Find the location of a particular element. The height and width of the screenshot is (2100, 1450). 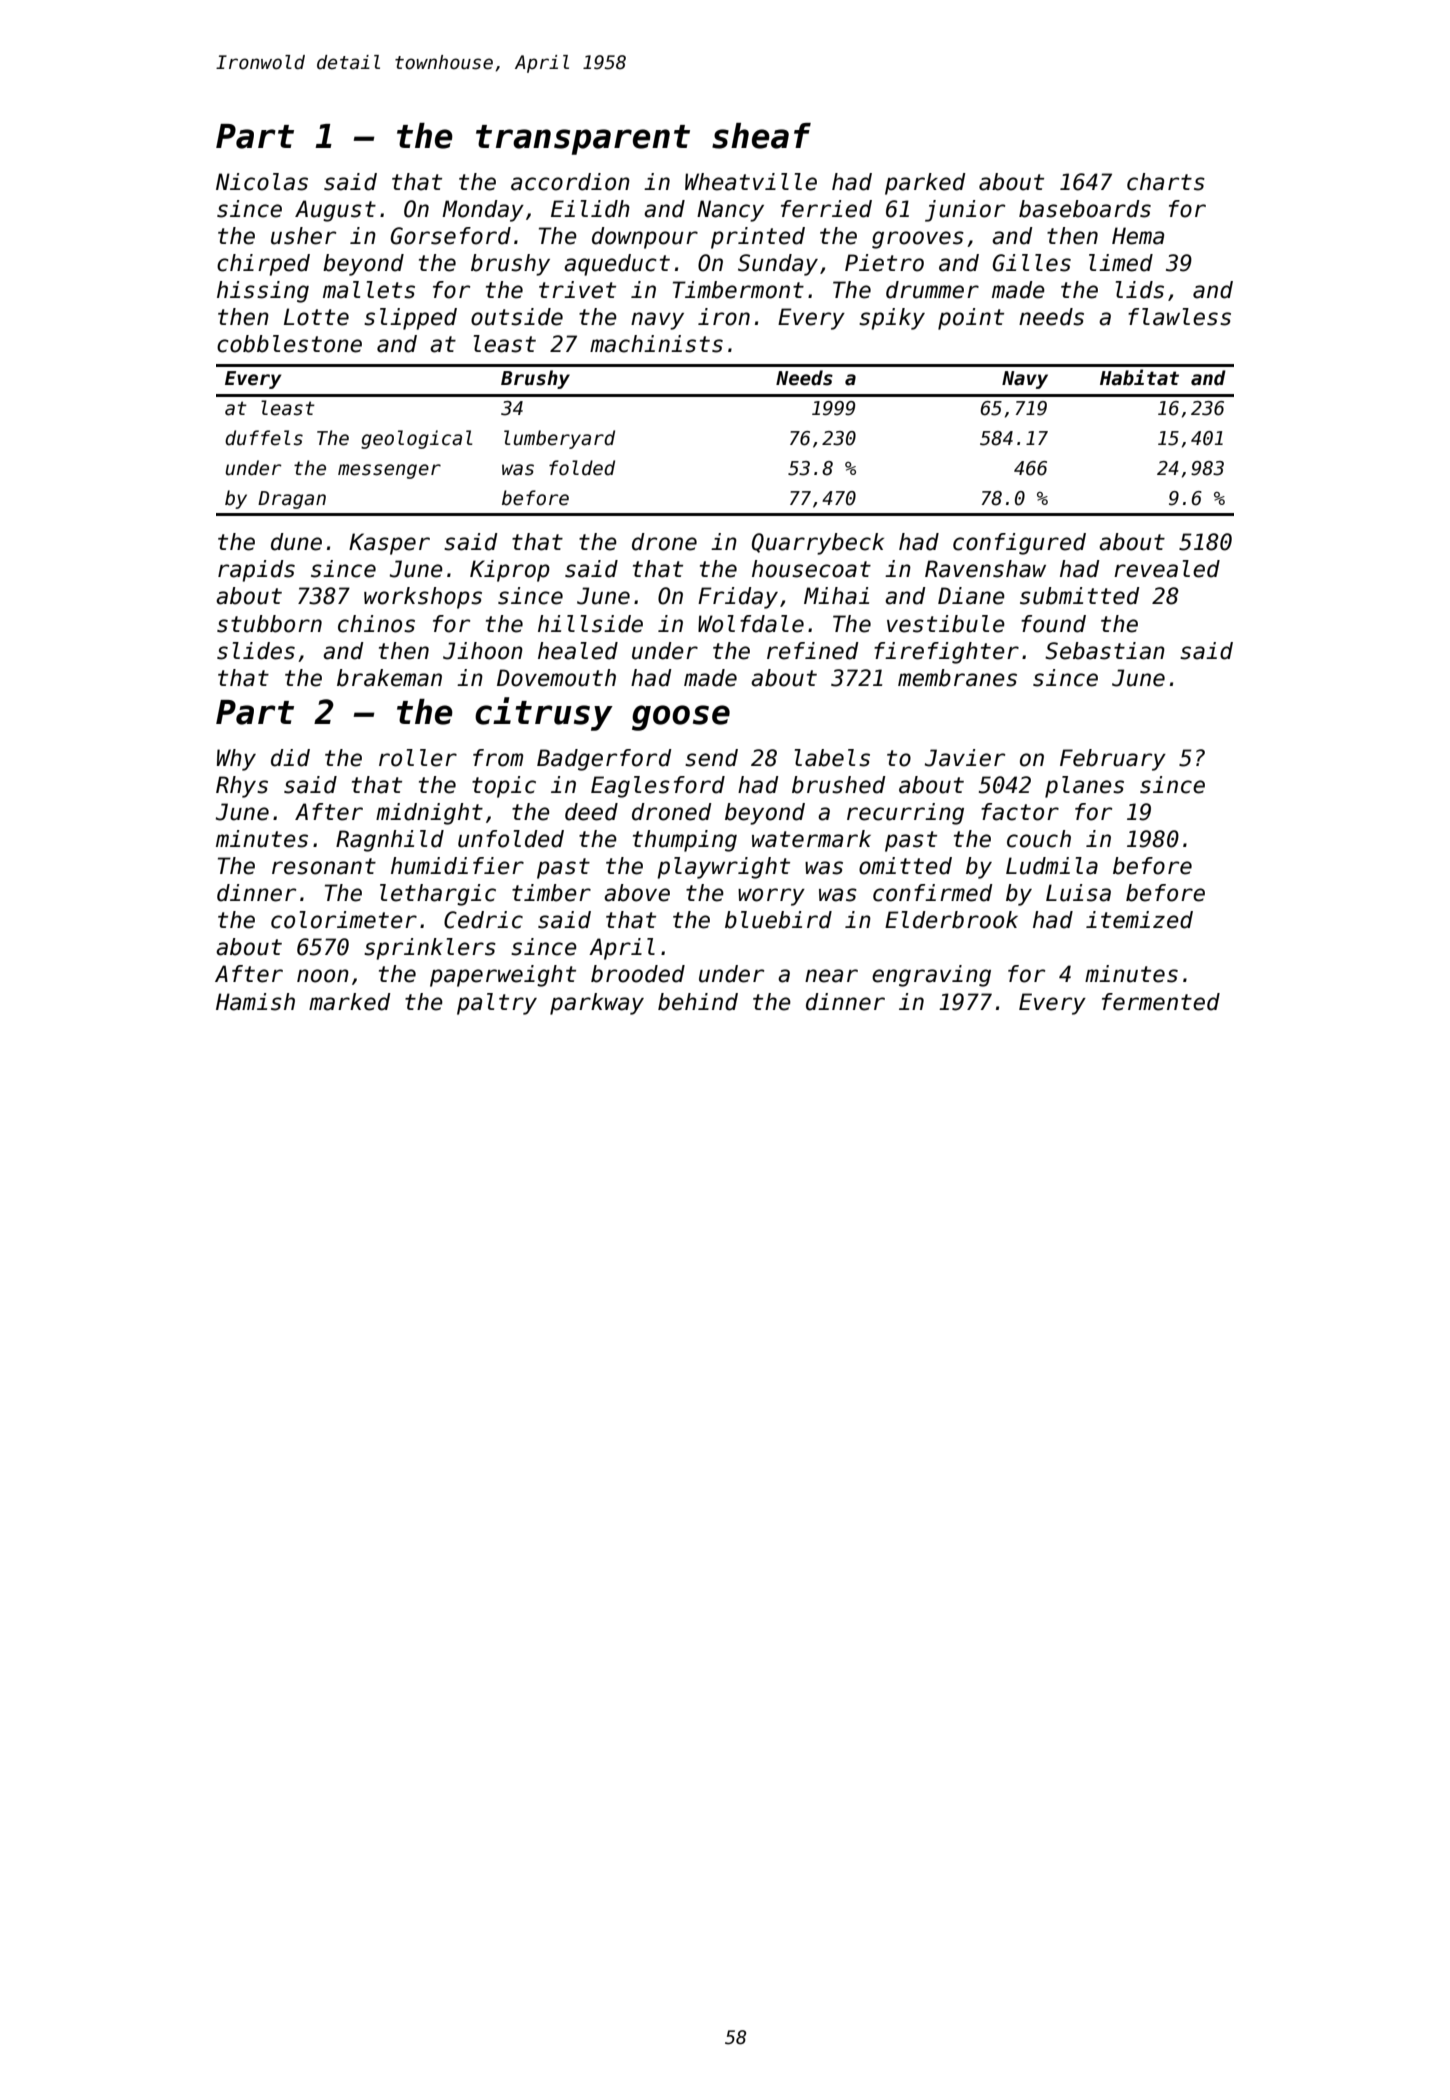

Jihoon is located at coordinates (483, 651).
